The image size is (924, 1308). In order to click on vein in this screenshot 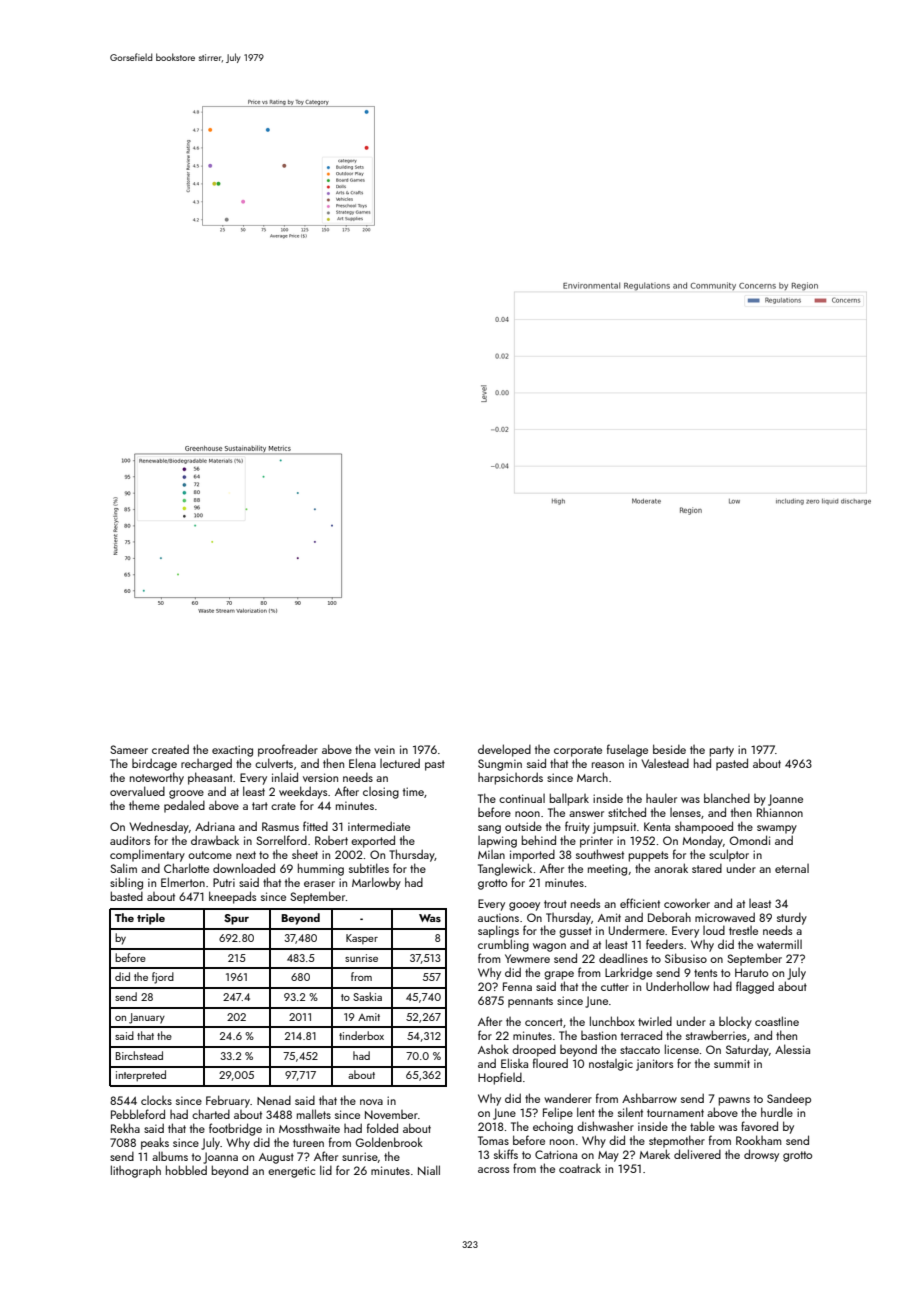, I will do `click(384, 749)`.
